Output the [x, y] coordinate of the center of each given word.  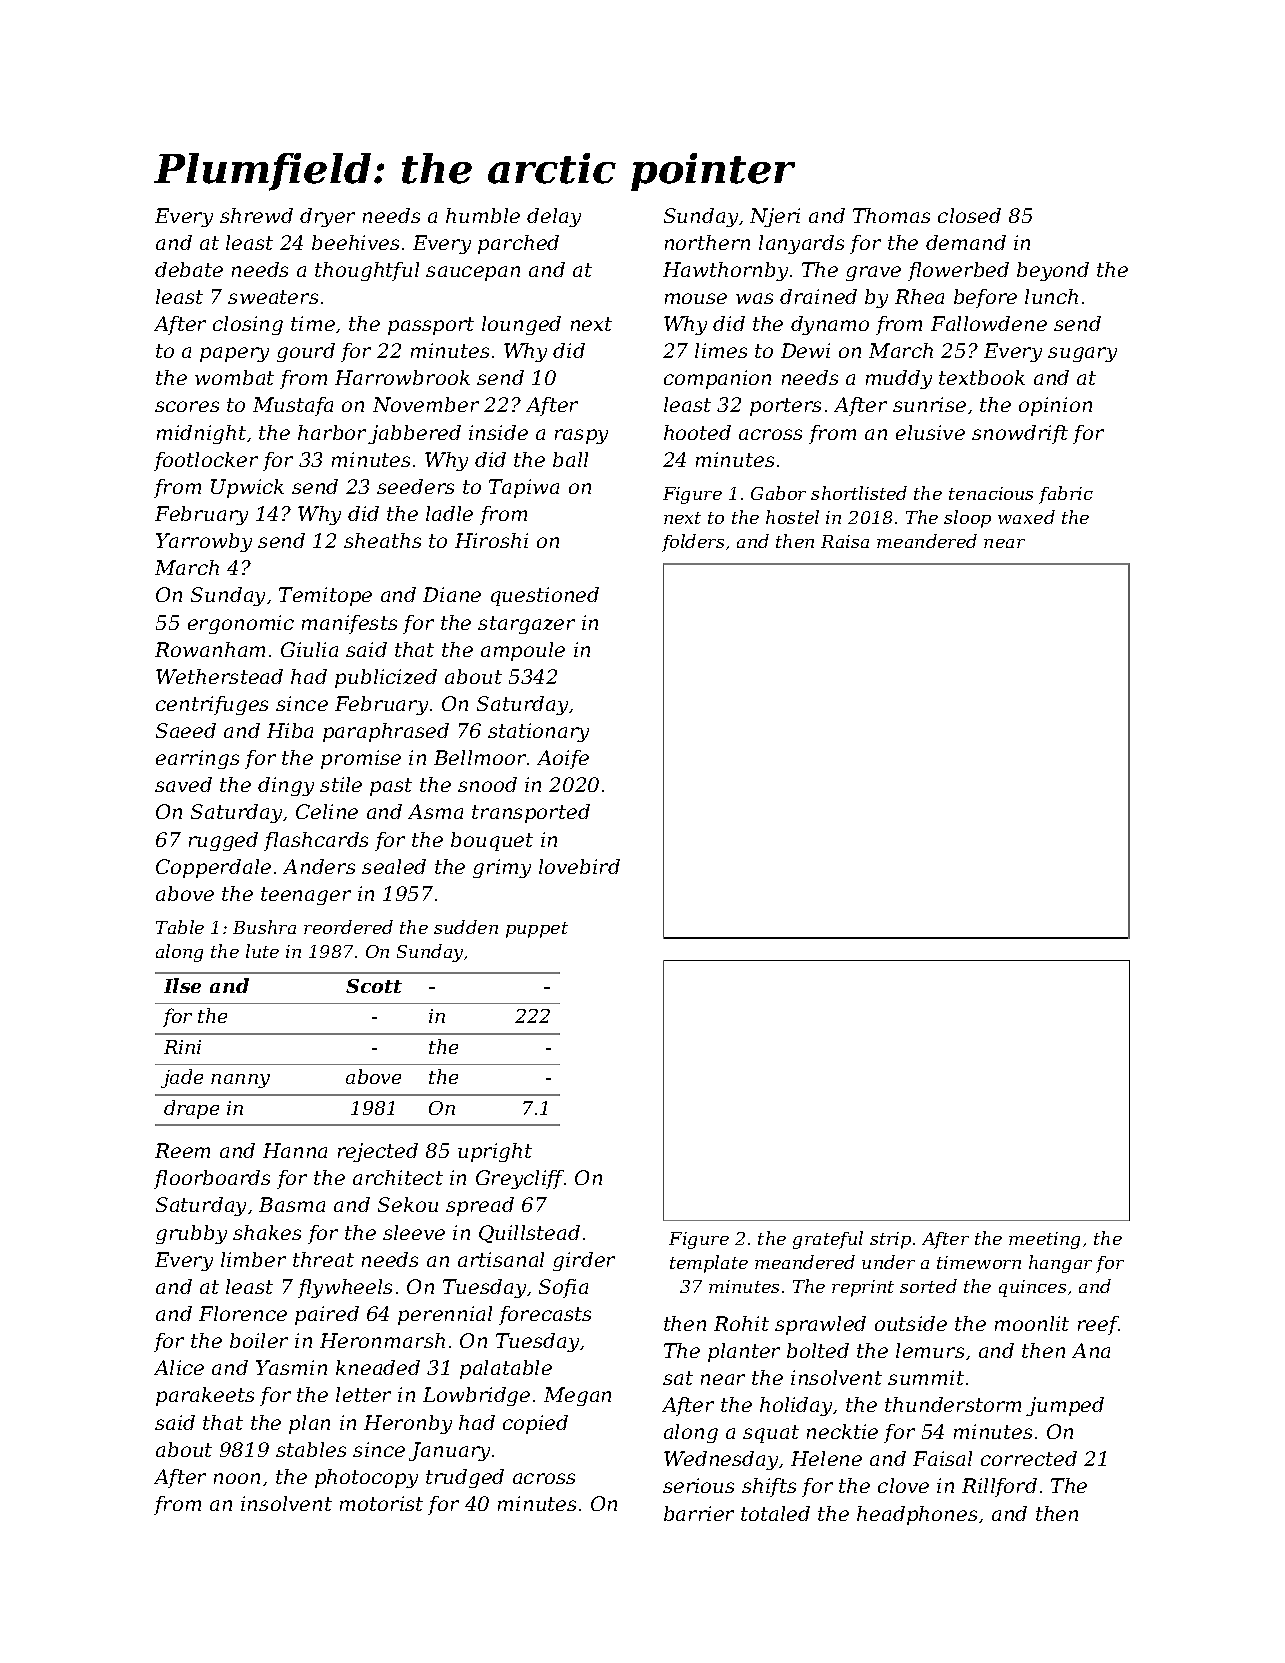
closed [969, 215]
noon [237, 1478]
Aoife [563, 759]
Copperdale [213, 868]
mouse [696, 298]
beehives [355, 242]
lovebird [579, 866]
